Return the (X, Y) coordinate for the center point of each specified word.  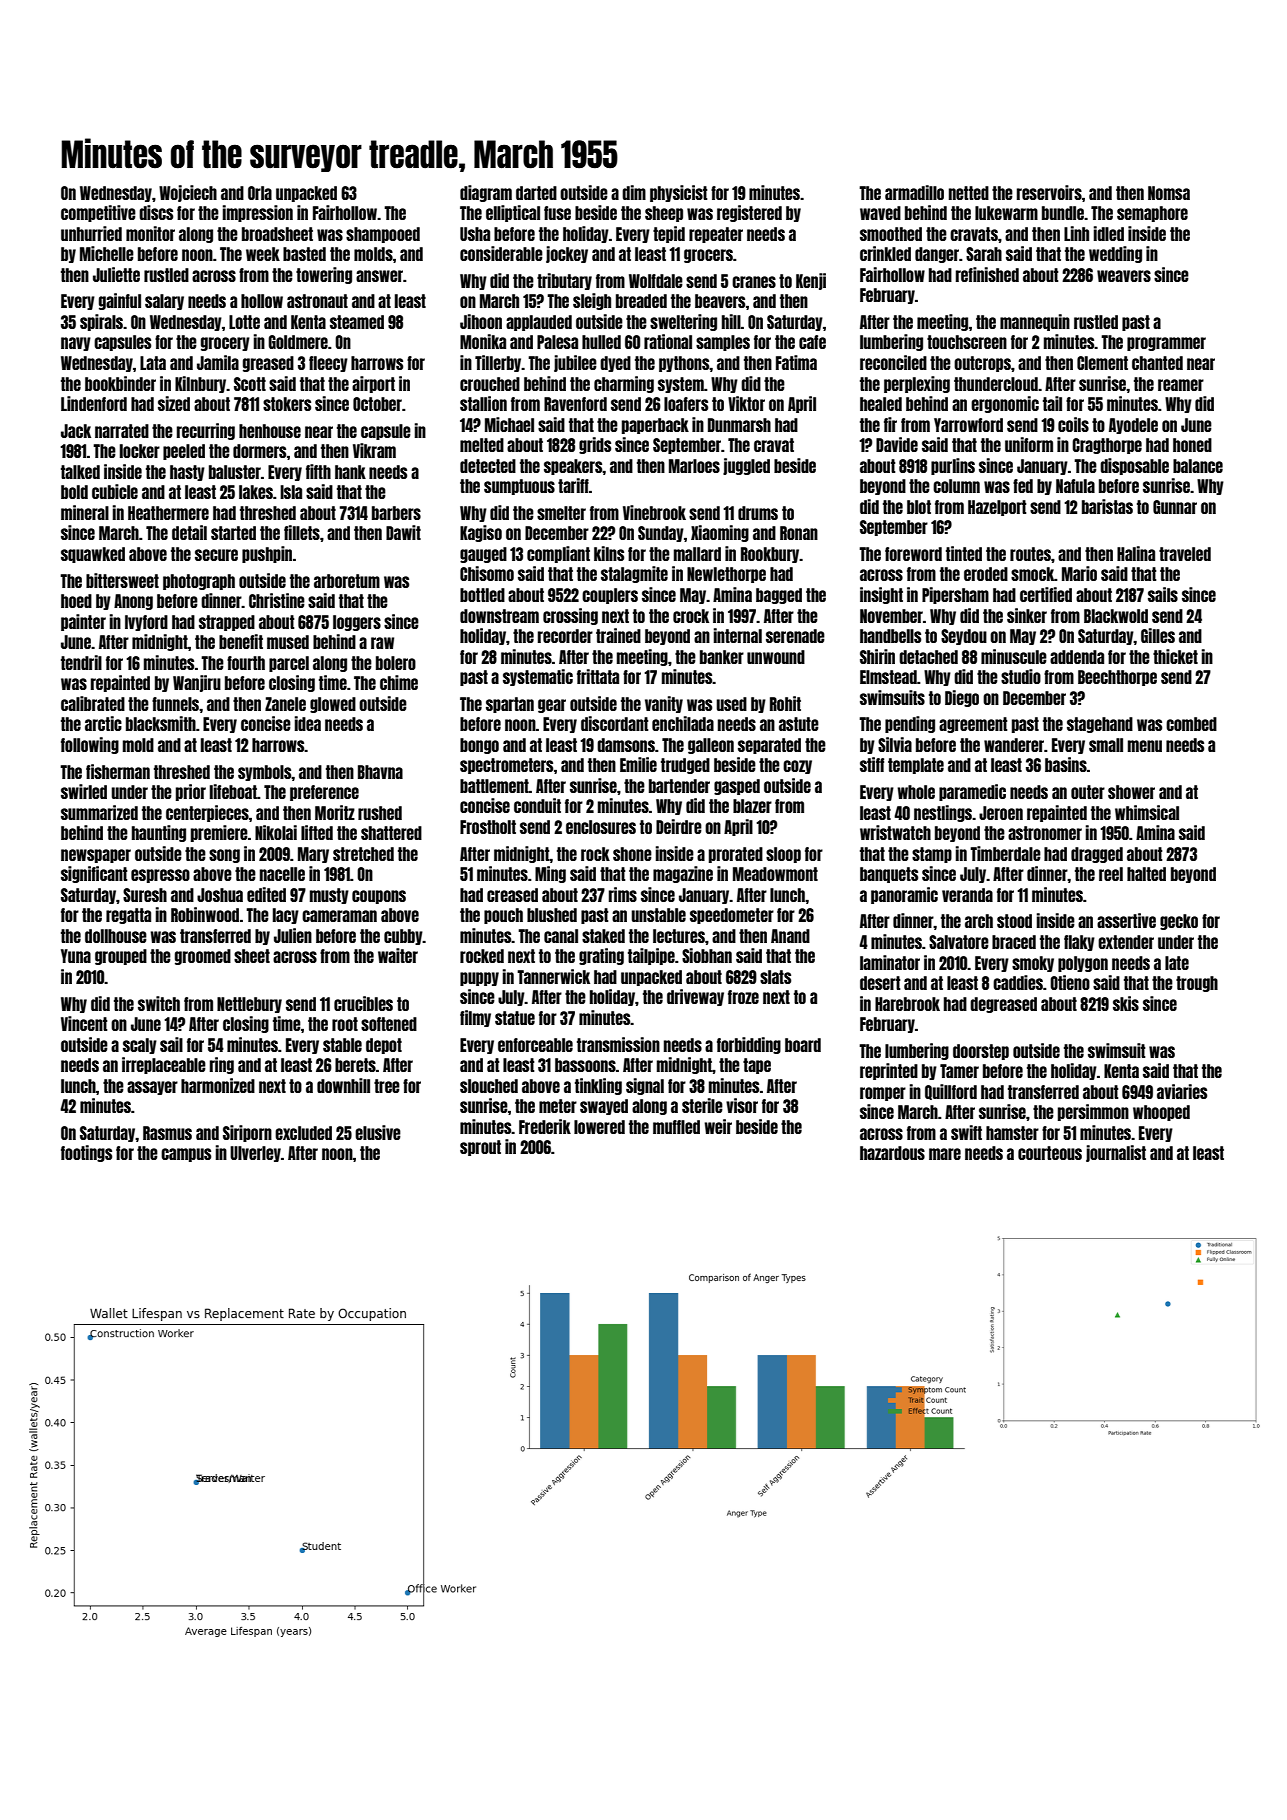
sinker (1027, 615)
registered (749, 213)
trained (618, 635)
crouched (490, 384)
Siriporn (247, 1133)
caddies (1018, 982)
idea (308, 723)
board (803, 1045)
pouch (503, 916)
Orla (260, 193)
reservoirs (1049, 192)
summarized (99, 812)
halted (1146, 874)
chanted (1157, 363)
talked (80, 472)
